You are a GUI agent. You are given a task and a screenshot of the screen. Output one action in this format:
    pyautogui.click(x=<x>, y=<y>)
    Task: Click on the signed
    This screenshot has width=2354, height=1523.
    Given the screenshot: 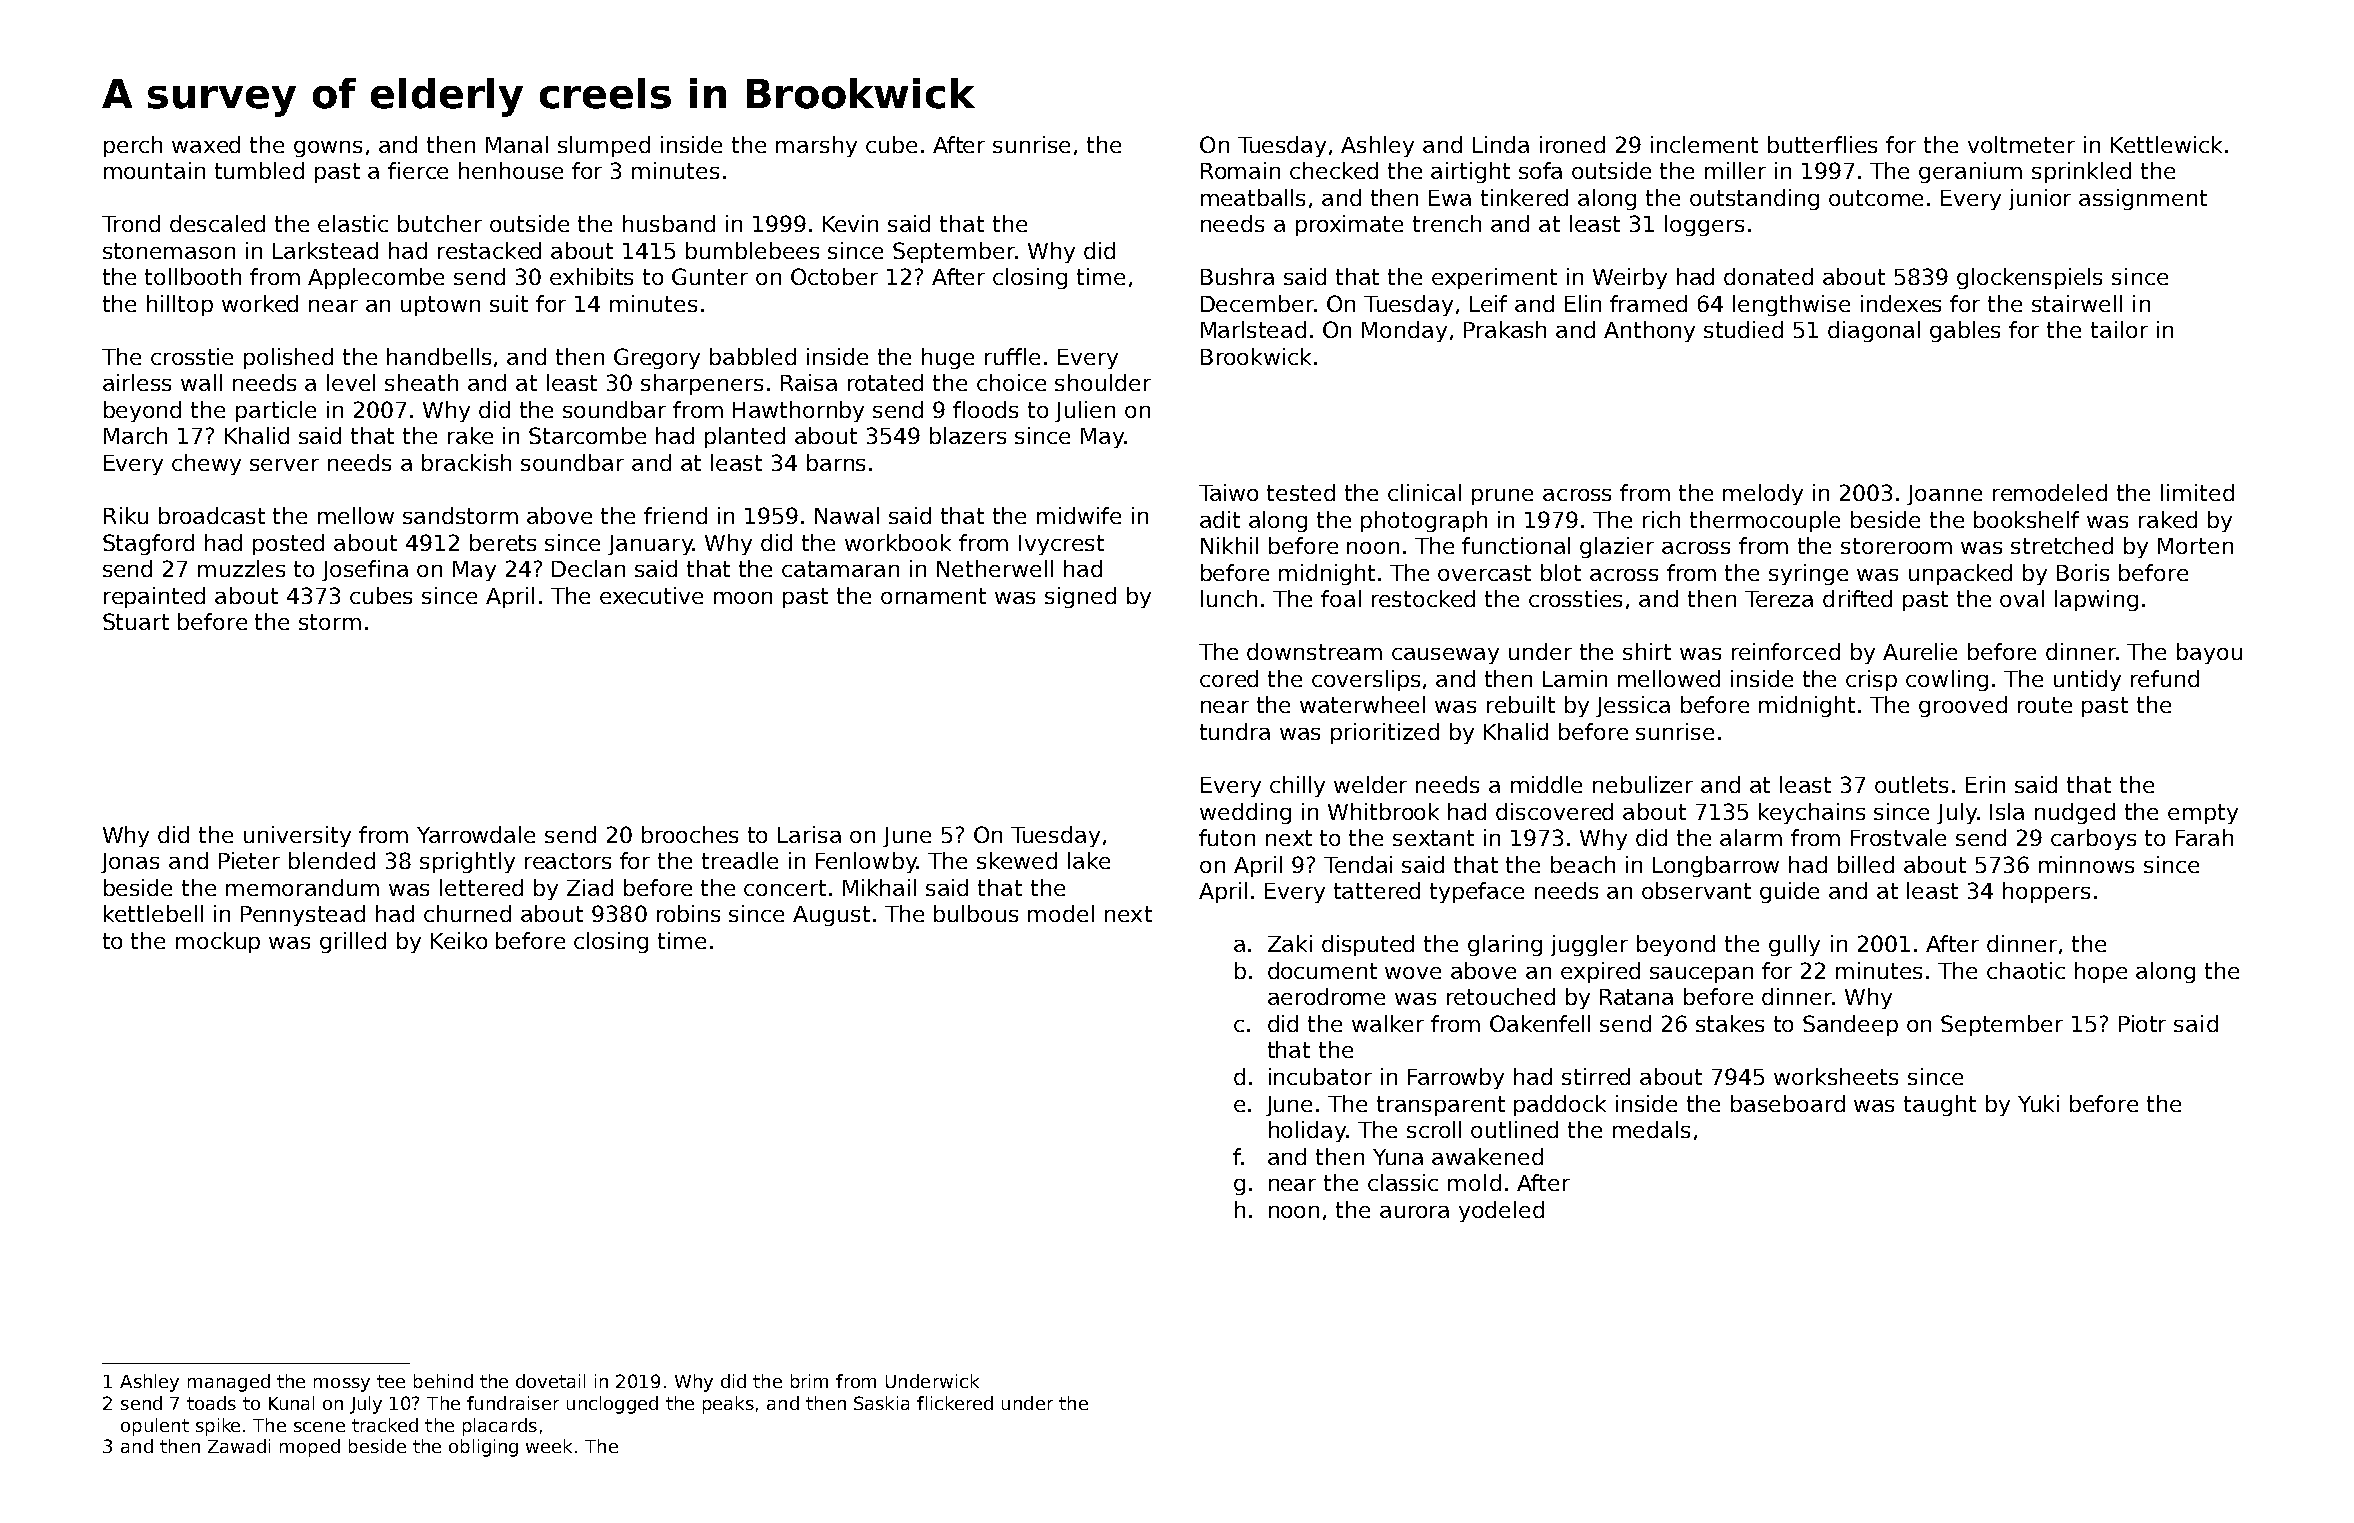 What is the action you would take?
    pyautogui.click(x=1080, y=597)
